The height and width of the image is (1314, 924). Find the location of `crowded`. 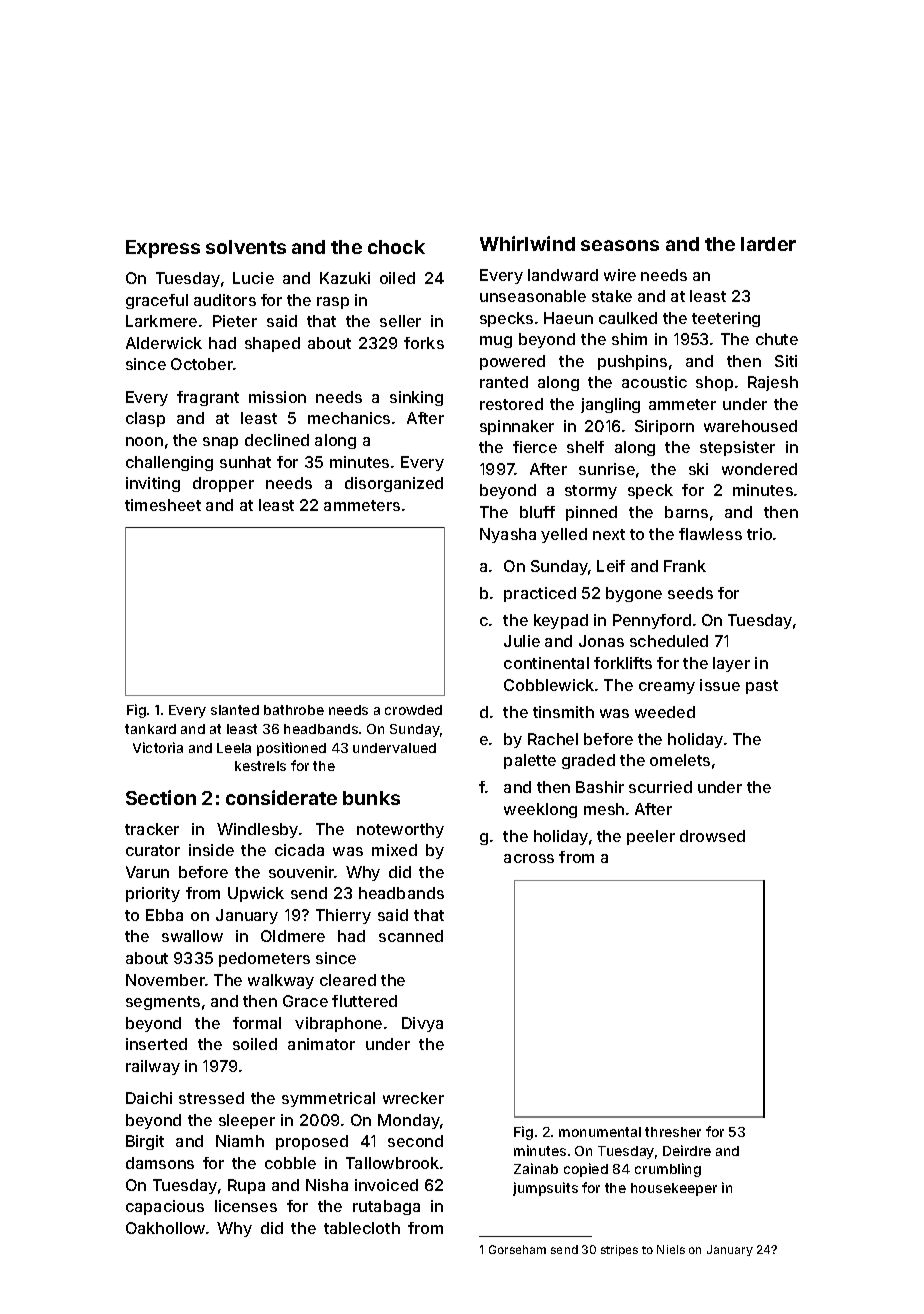

crowded is located at coordinates (413, 710).
